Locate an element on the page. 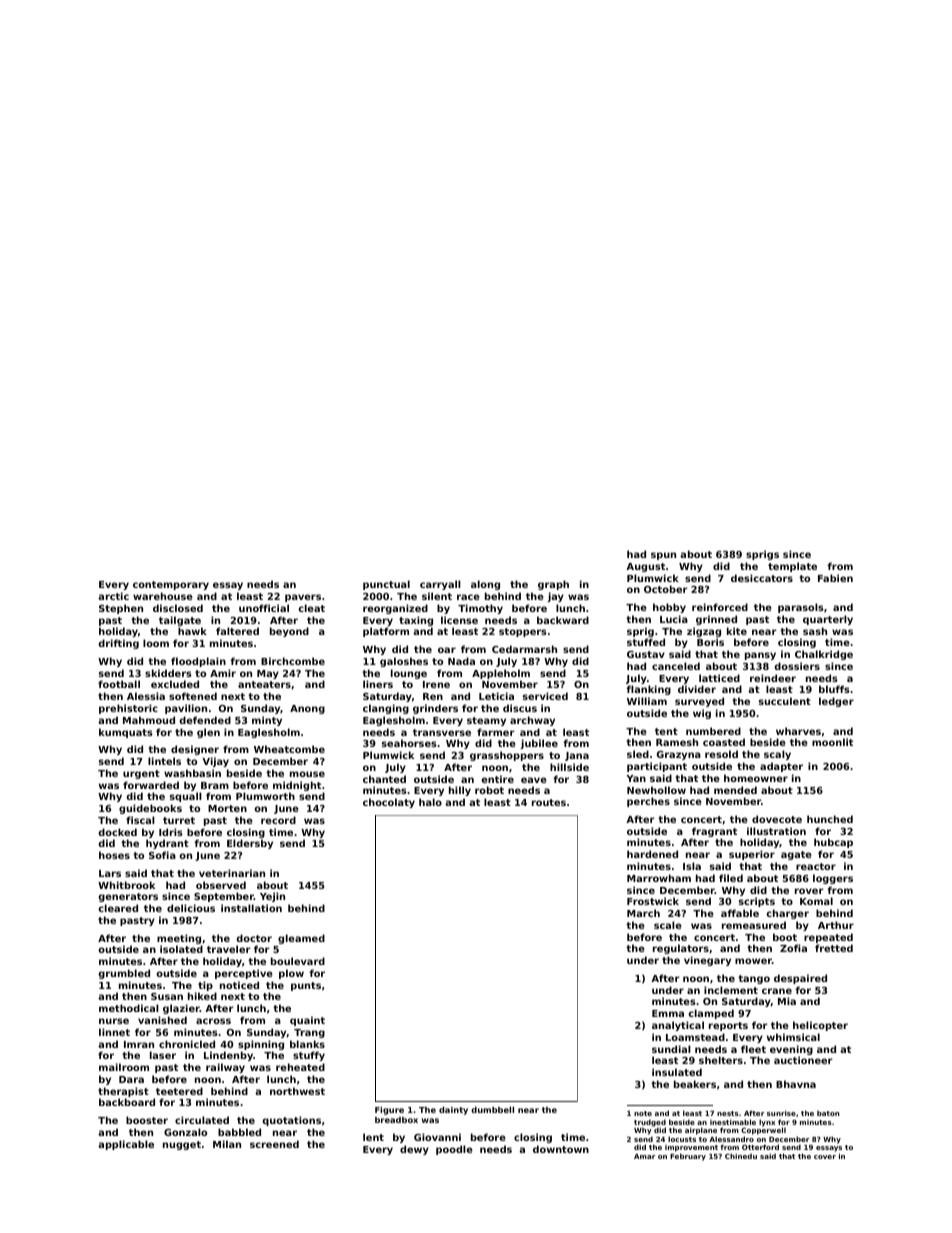 This document has width=952, height=1233. Emma is located at coordinates (668, 1013).
